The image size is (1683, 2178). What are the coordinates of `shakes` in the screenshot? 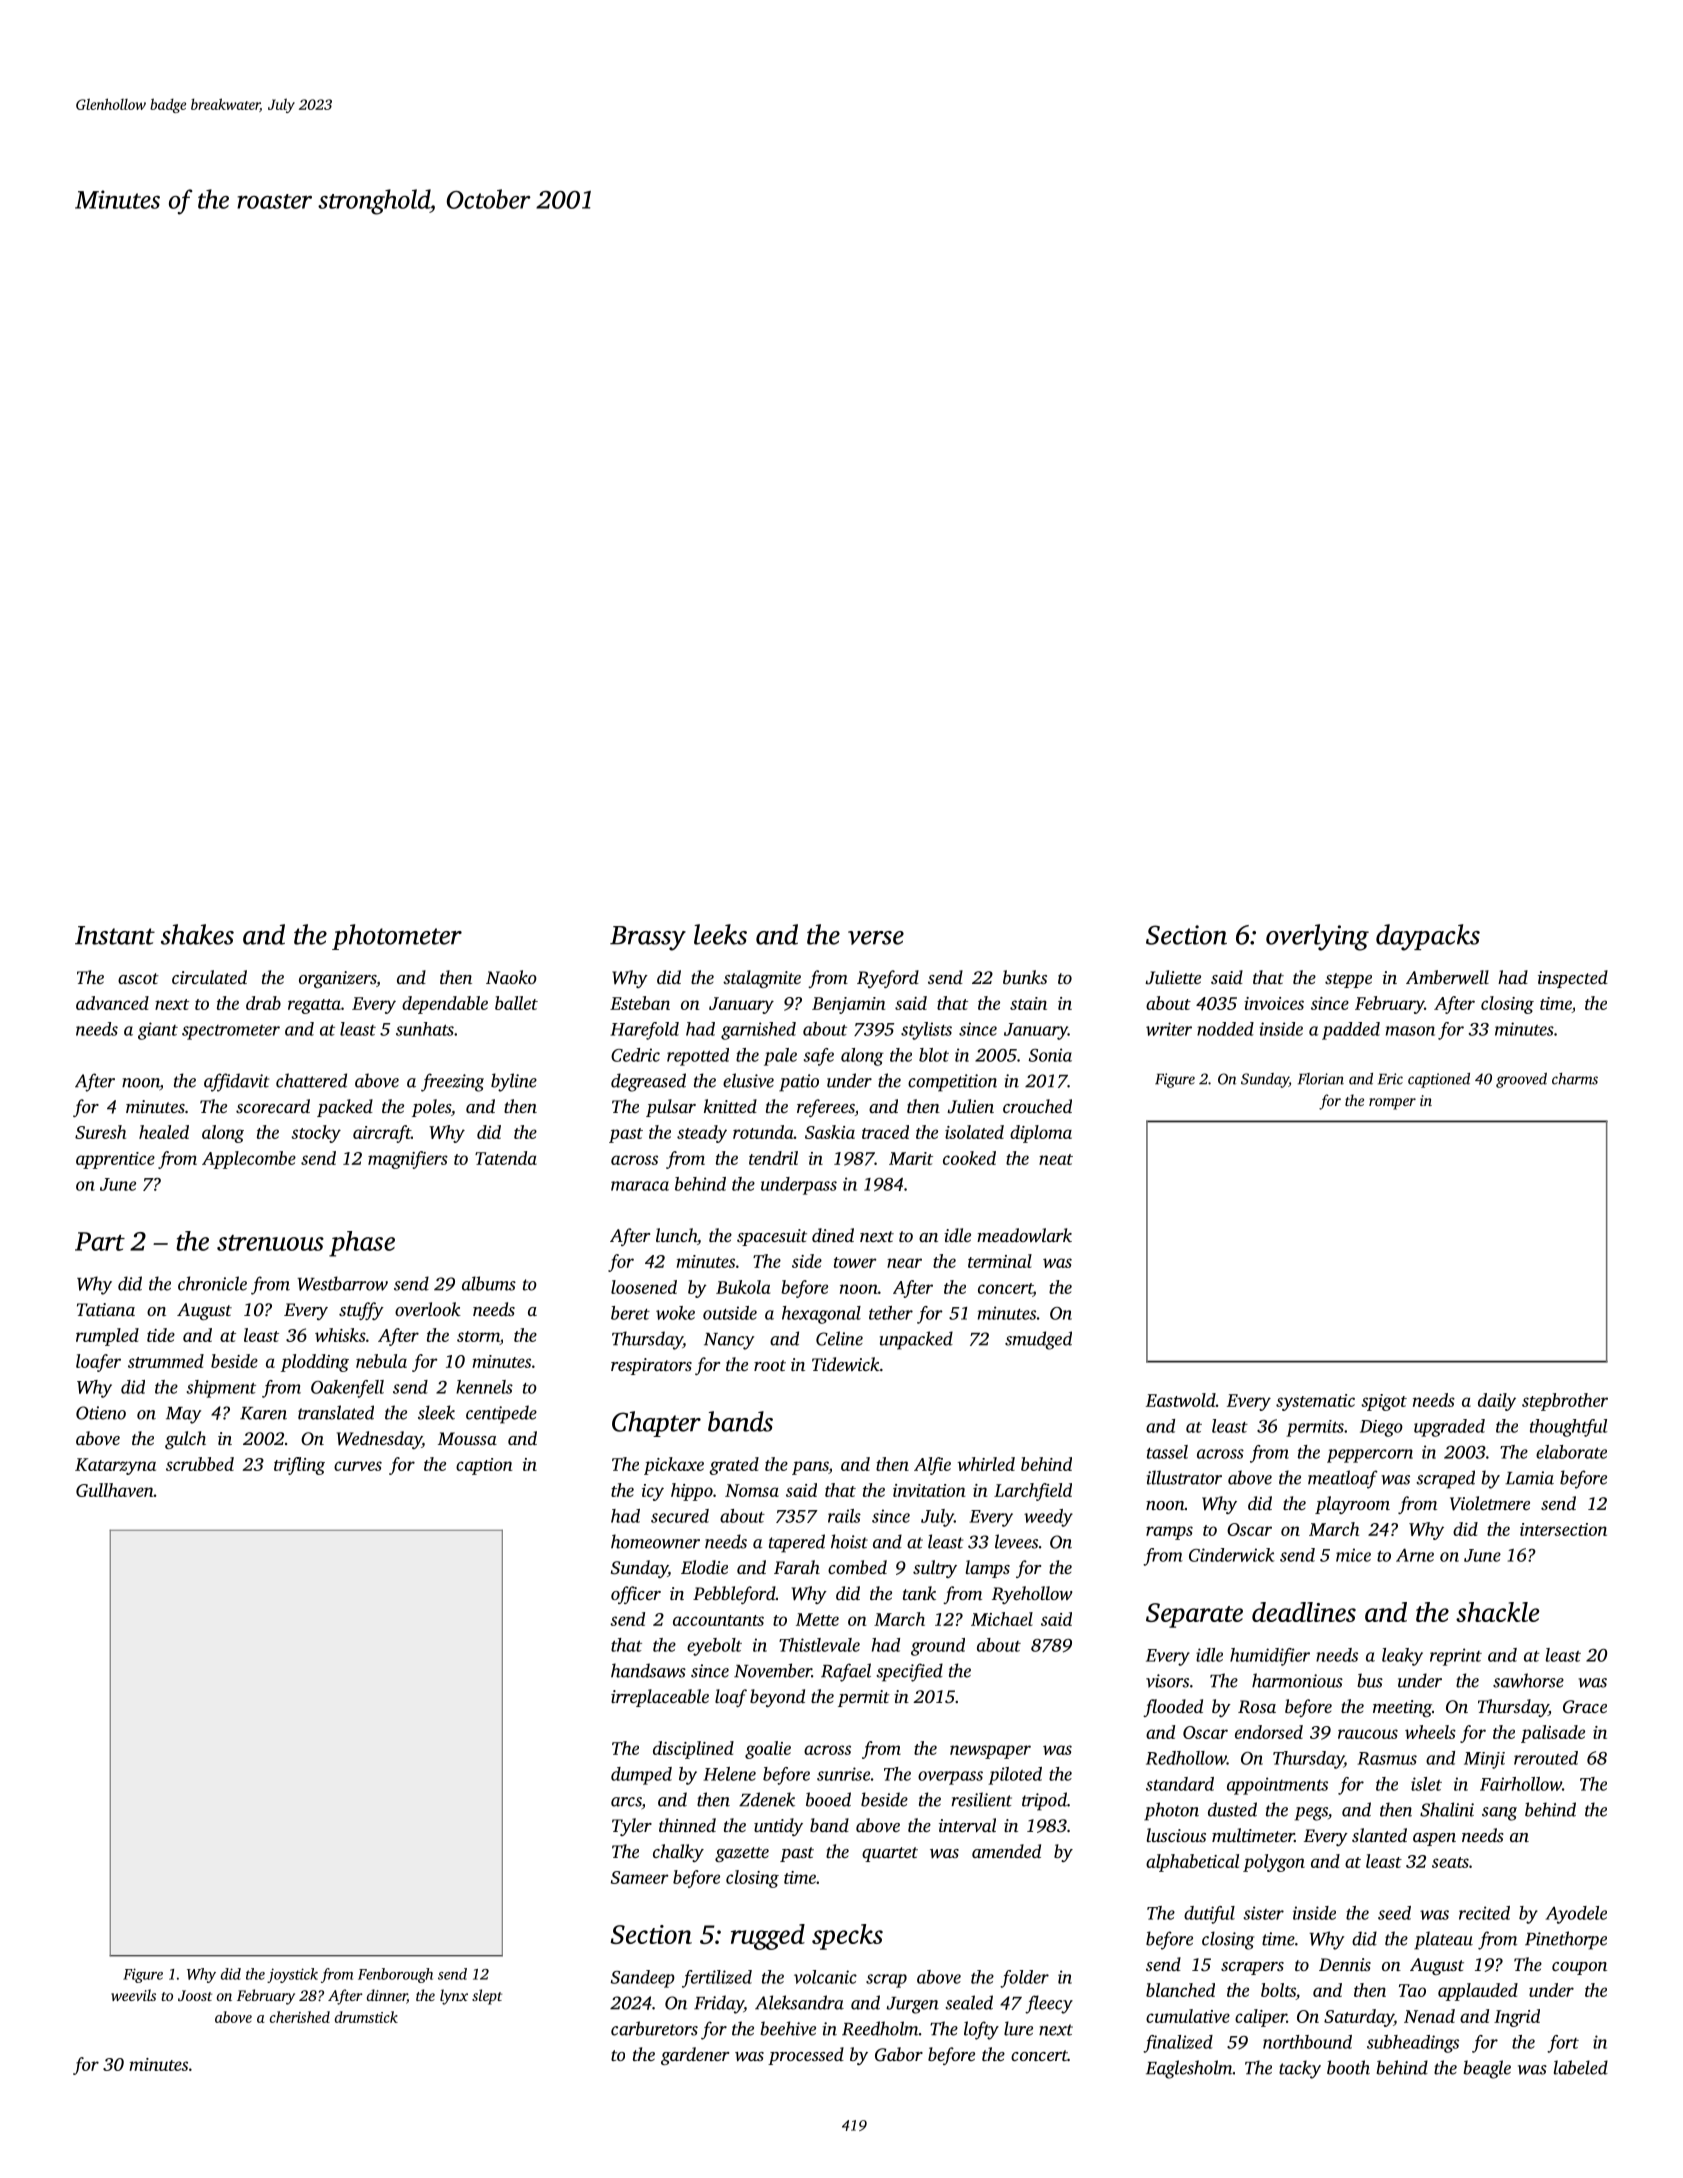 It's located at (197, 934).
